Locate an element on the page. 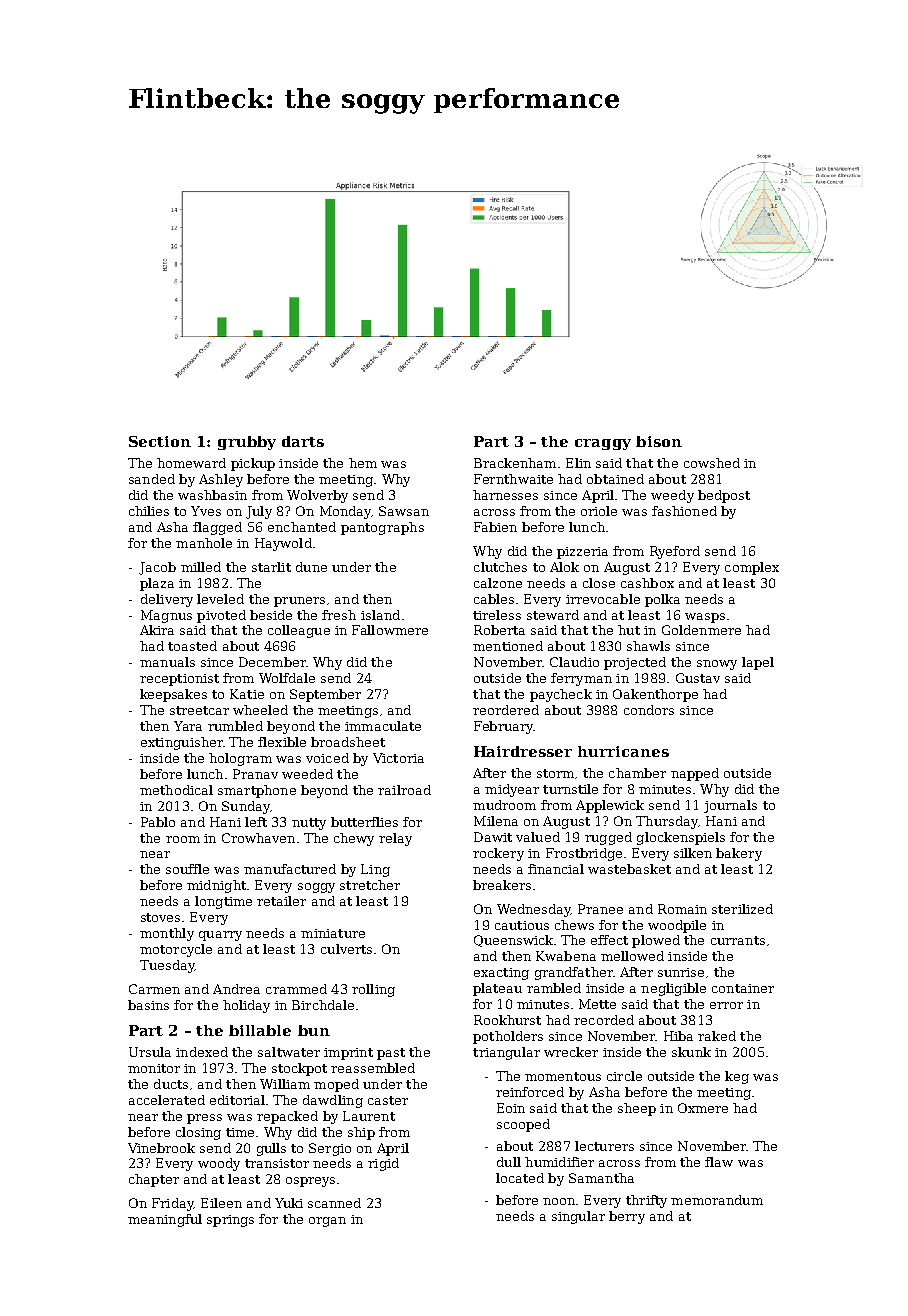 This page has height=1316, width=908. rugged is located at coordinates (608, 838).
